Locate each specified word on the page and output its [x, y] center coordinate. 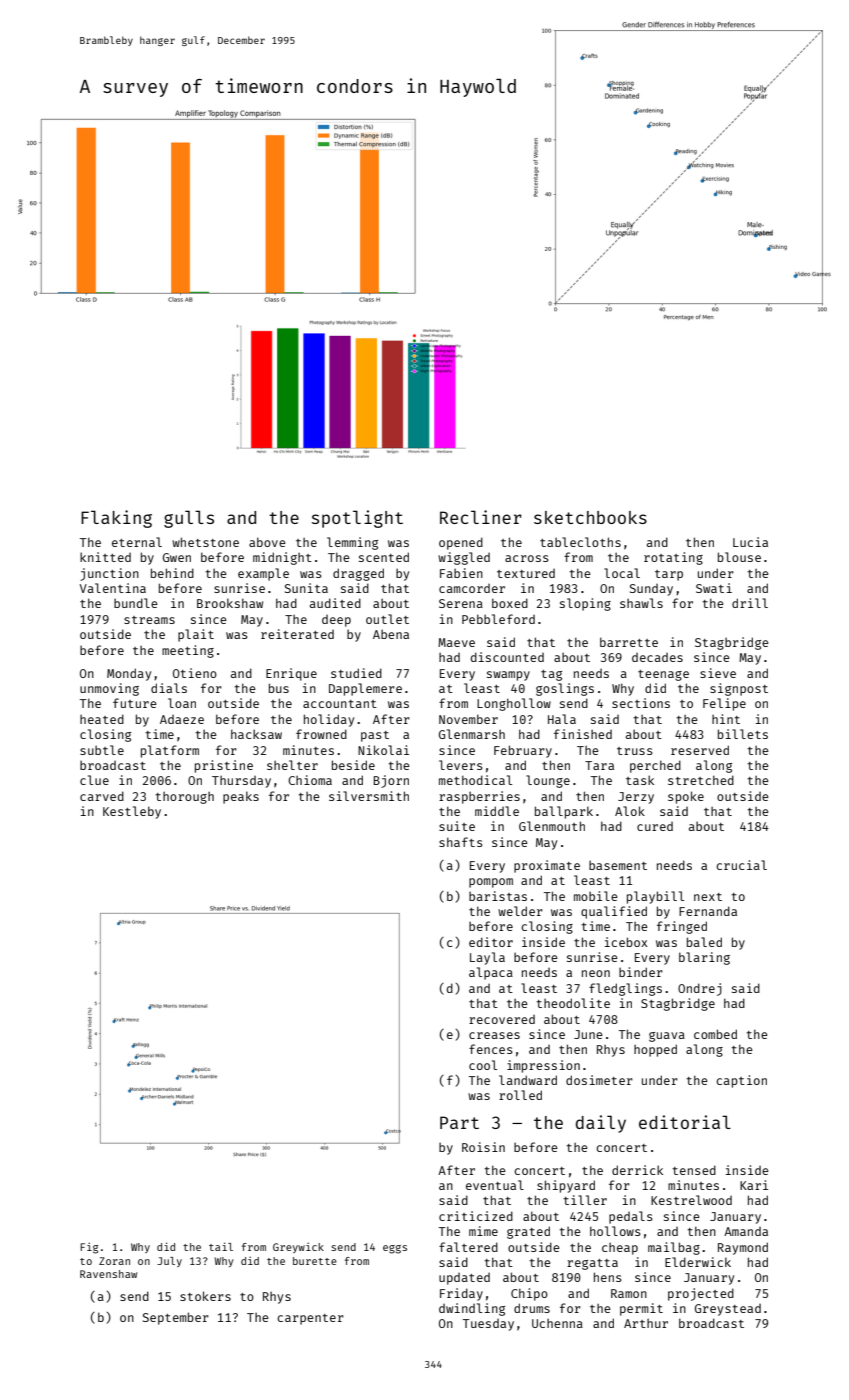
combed [715, 1034]
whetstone [205, 542]
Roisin [483, 1147]
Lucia [750, 542]
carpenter [310, 1319]
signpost [739, 689]
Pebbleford [498, 619]
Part [459, 1122]
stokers [205, 1296]
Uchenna [557, 1323]
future [135, 703]
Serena [461, 603]
